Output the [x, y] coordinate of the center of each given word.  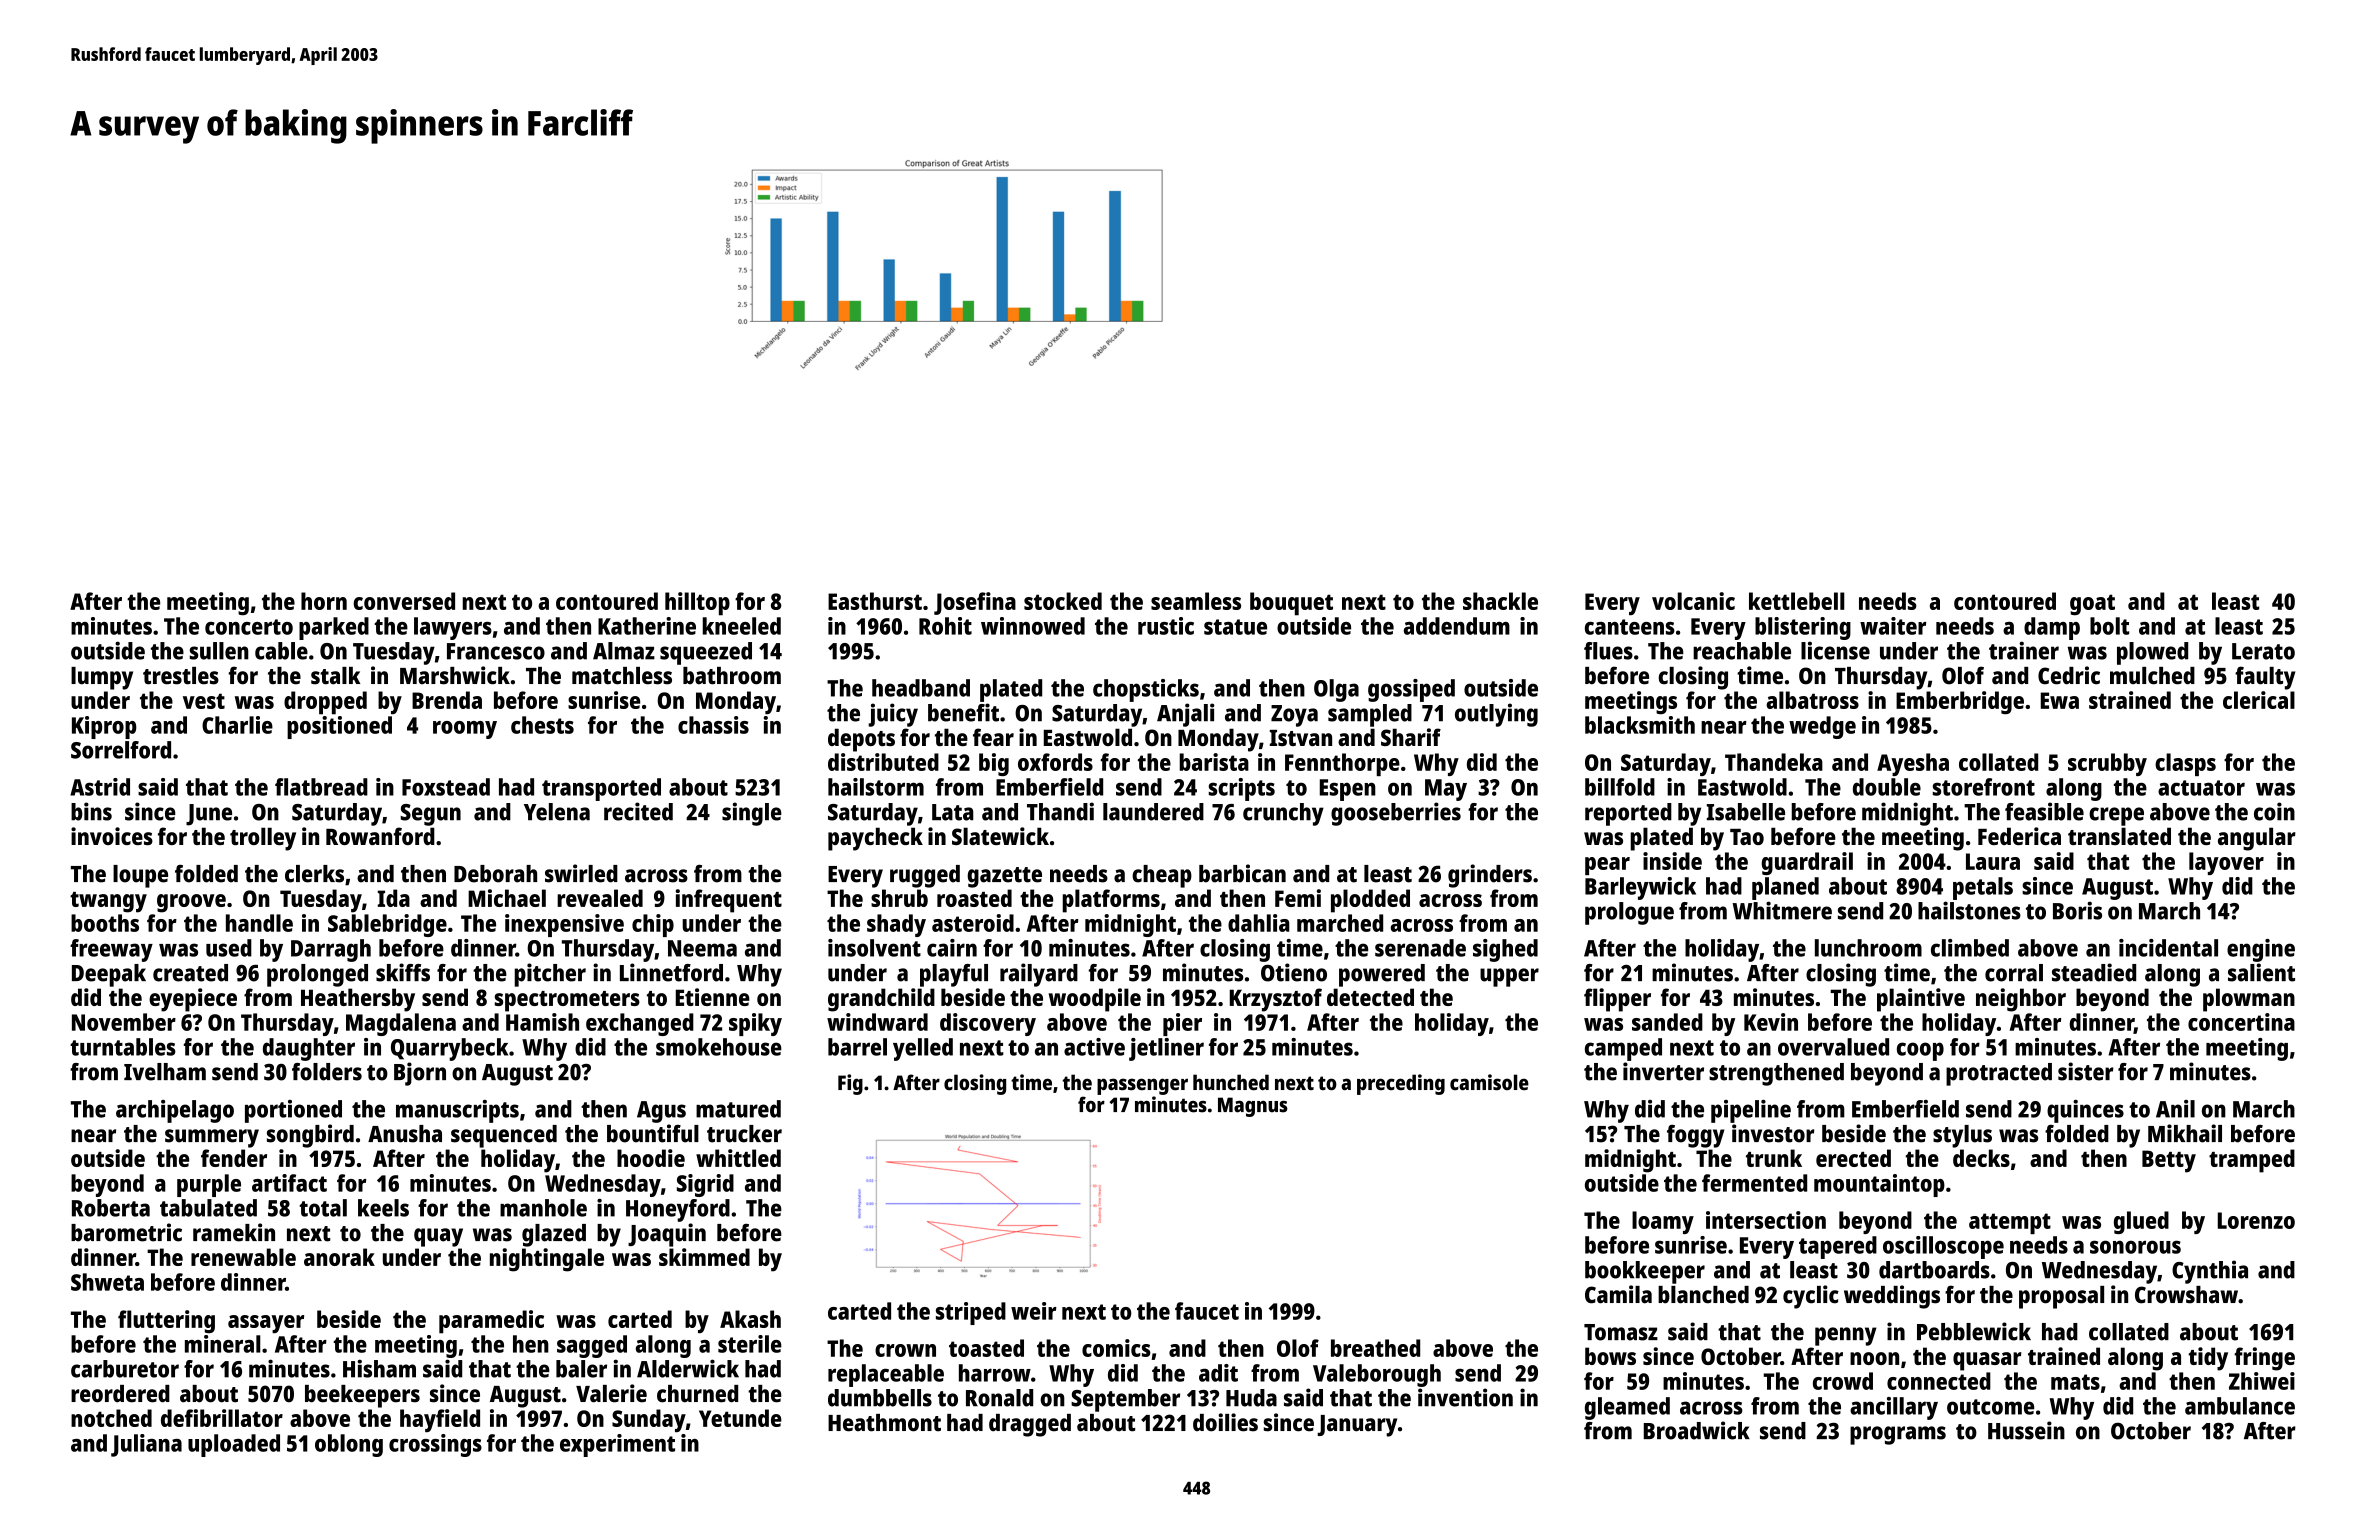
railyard [1039, 975]
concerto [249, 627]
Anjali [1186, 715]
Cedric [2069, 675]
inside [1672, 861]
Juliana [146, 1445]
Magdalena [401, 1024]
